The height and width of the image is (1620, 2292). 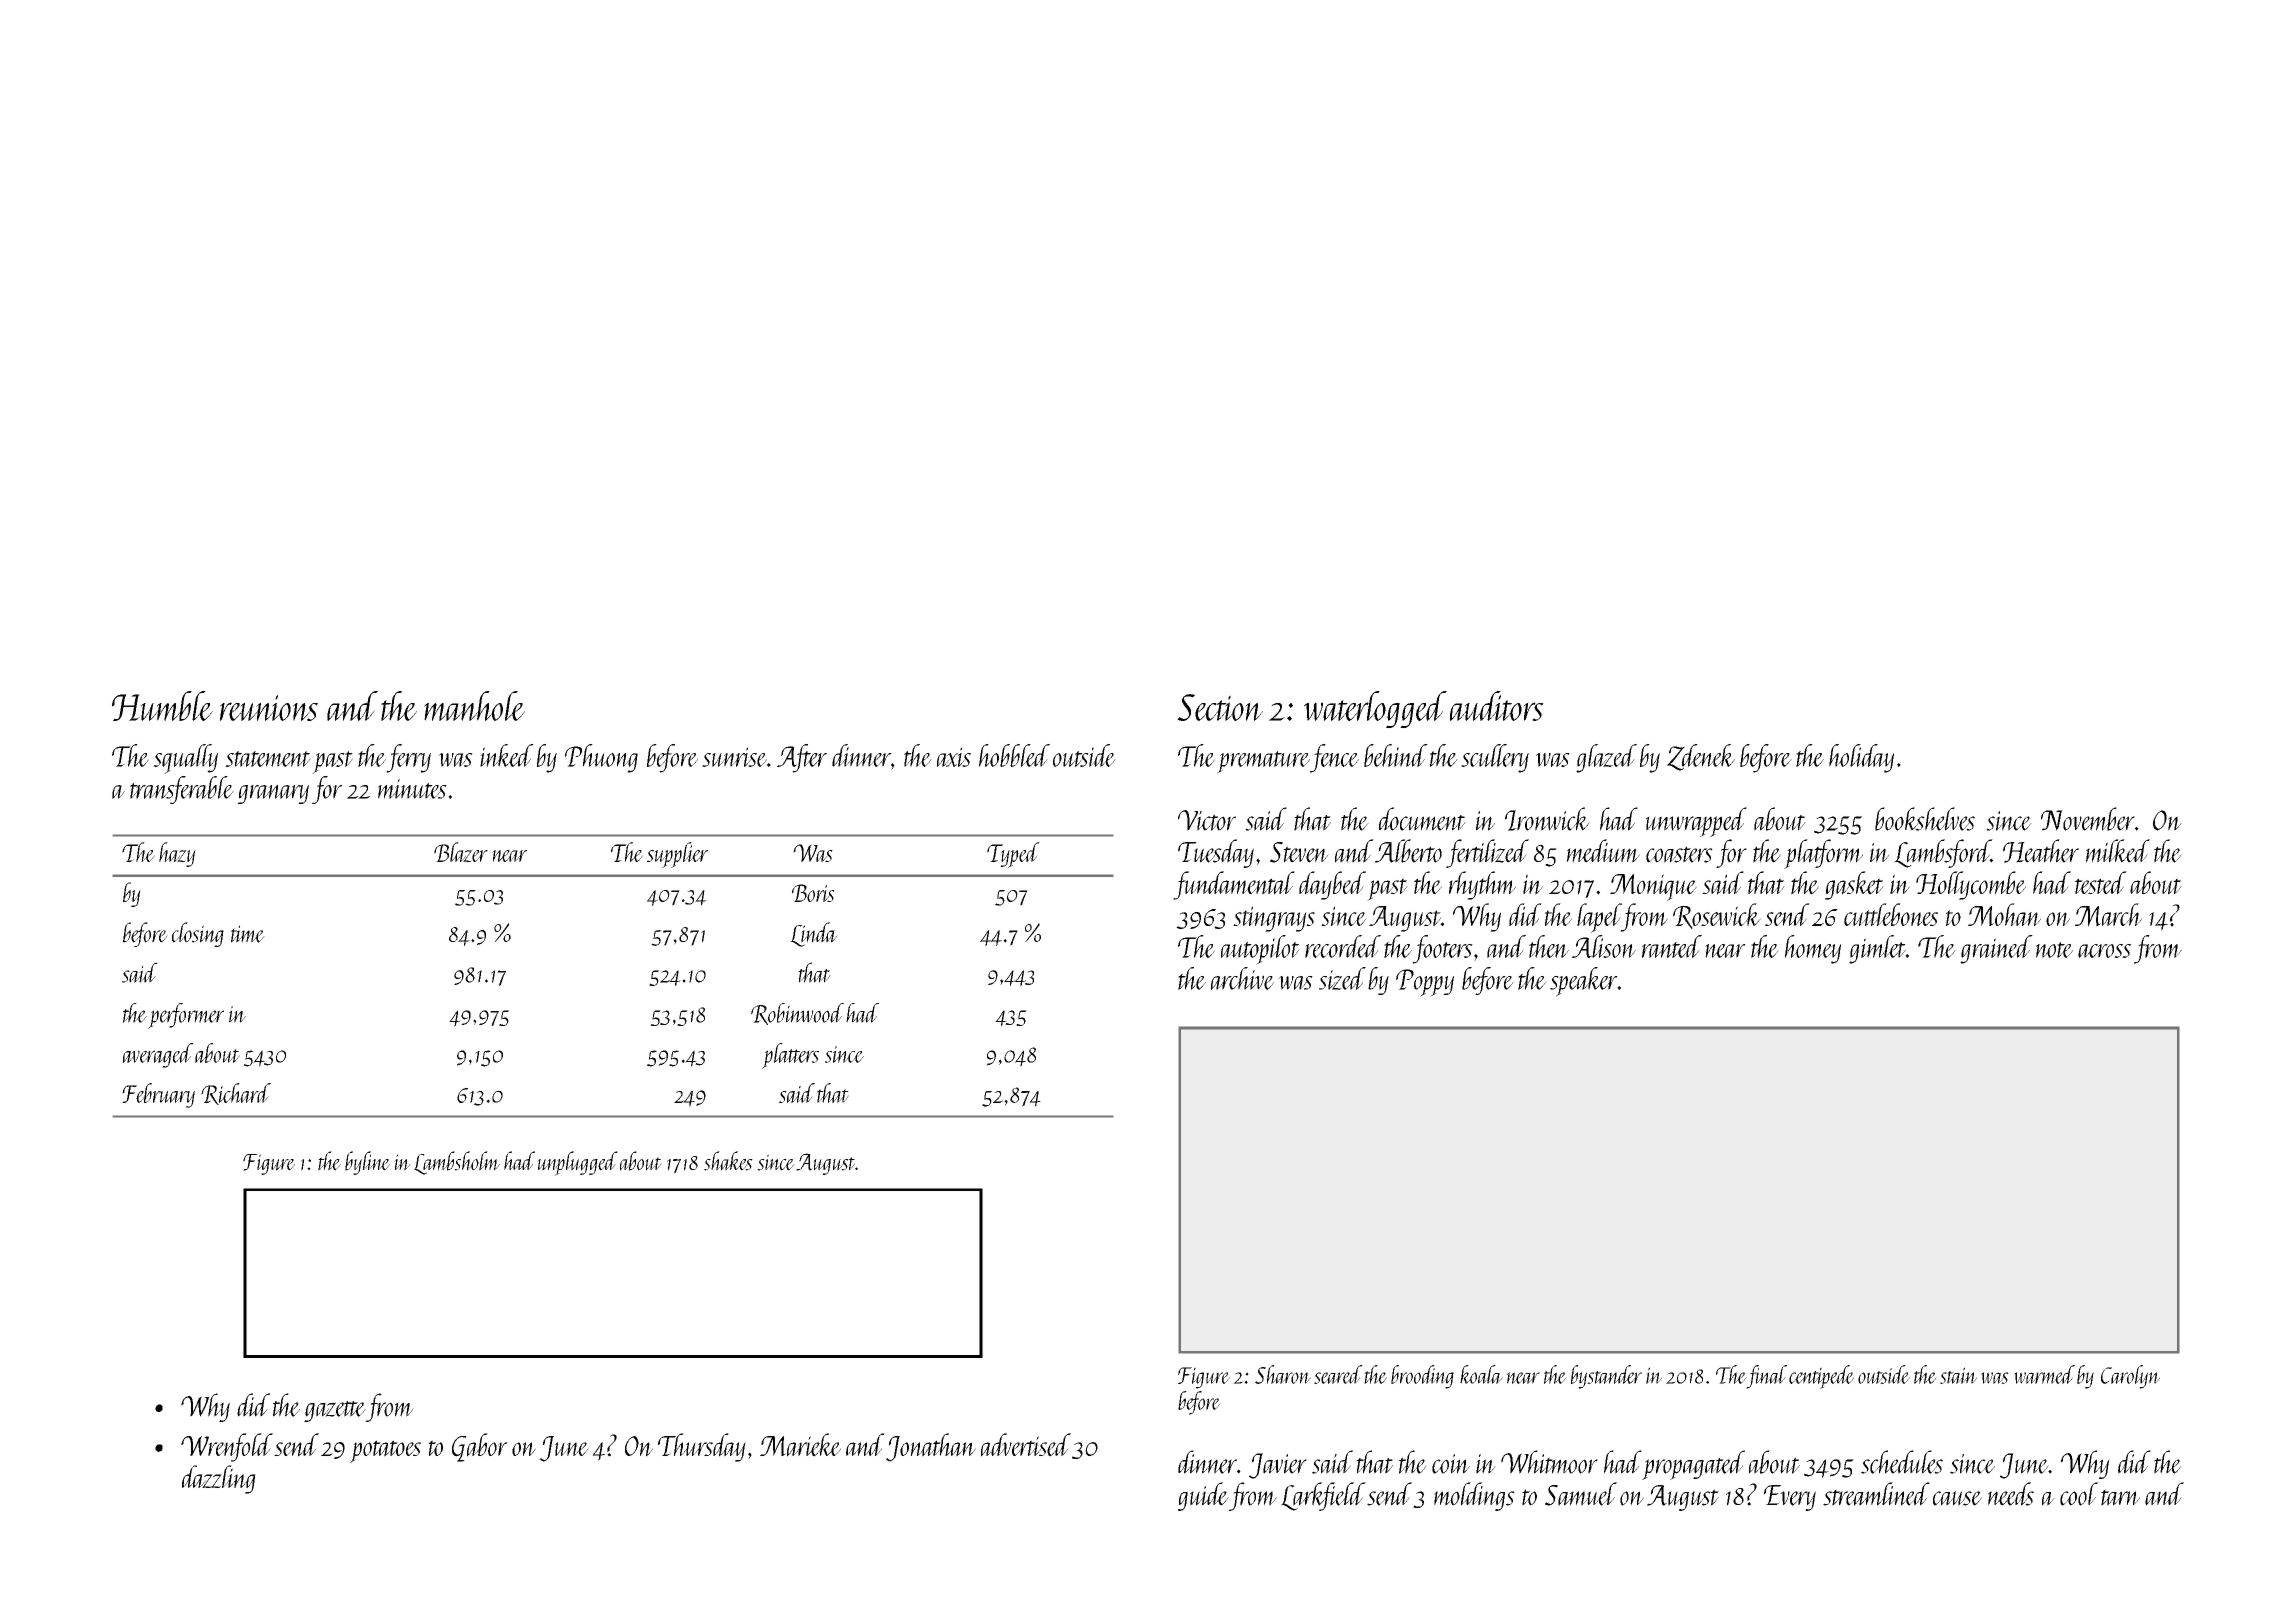 What do you see at coordinates (367, 1163) in the image?
I see `byline` at bounding box center [367, 1163].
